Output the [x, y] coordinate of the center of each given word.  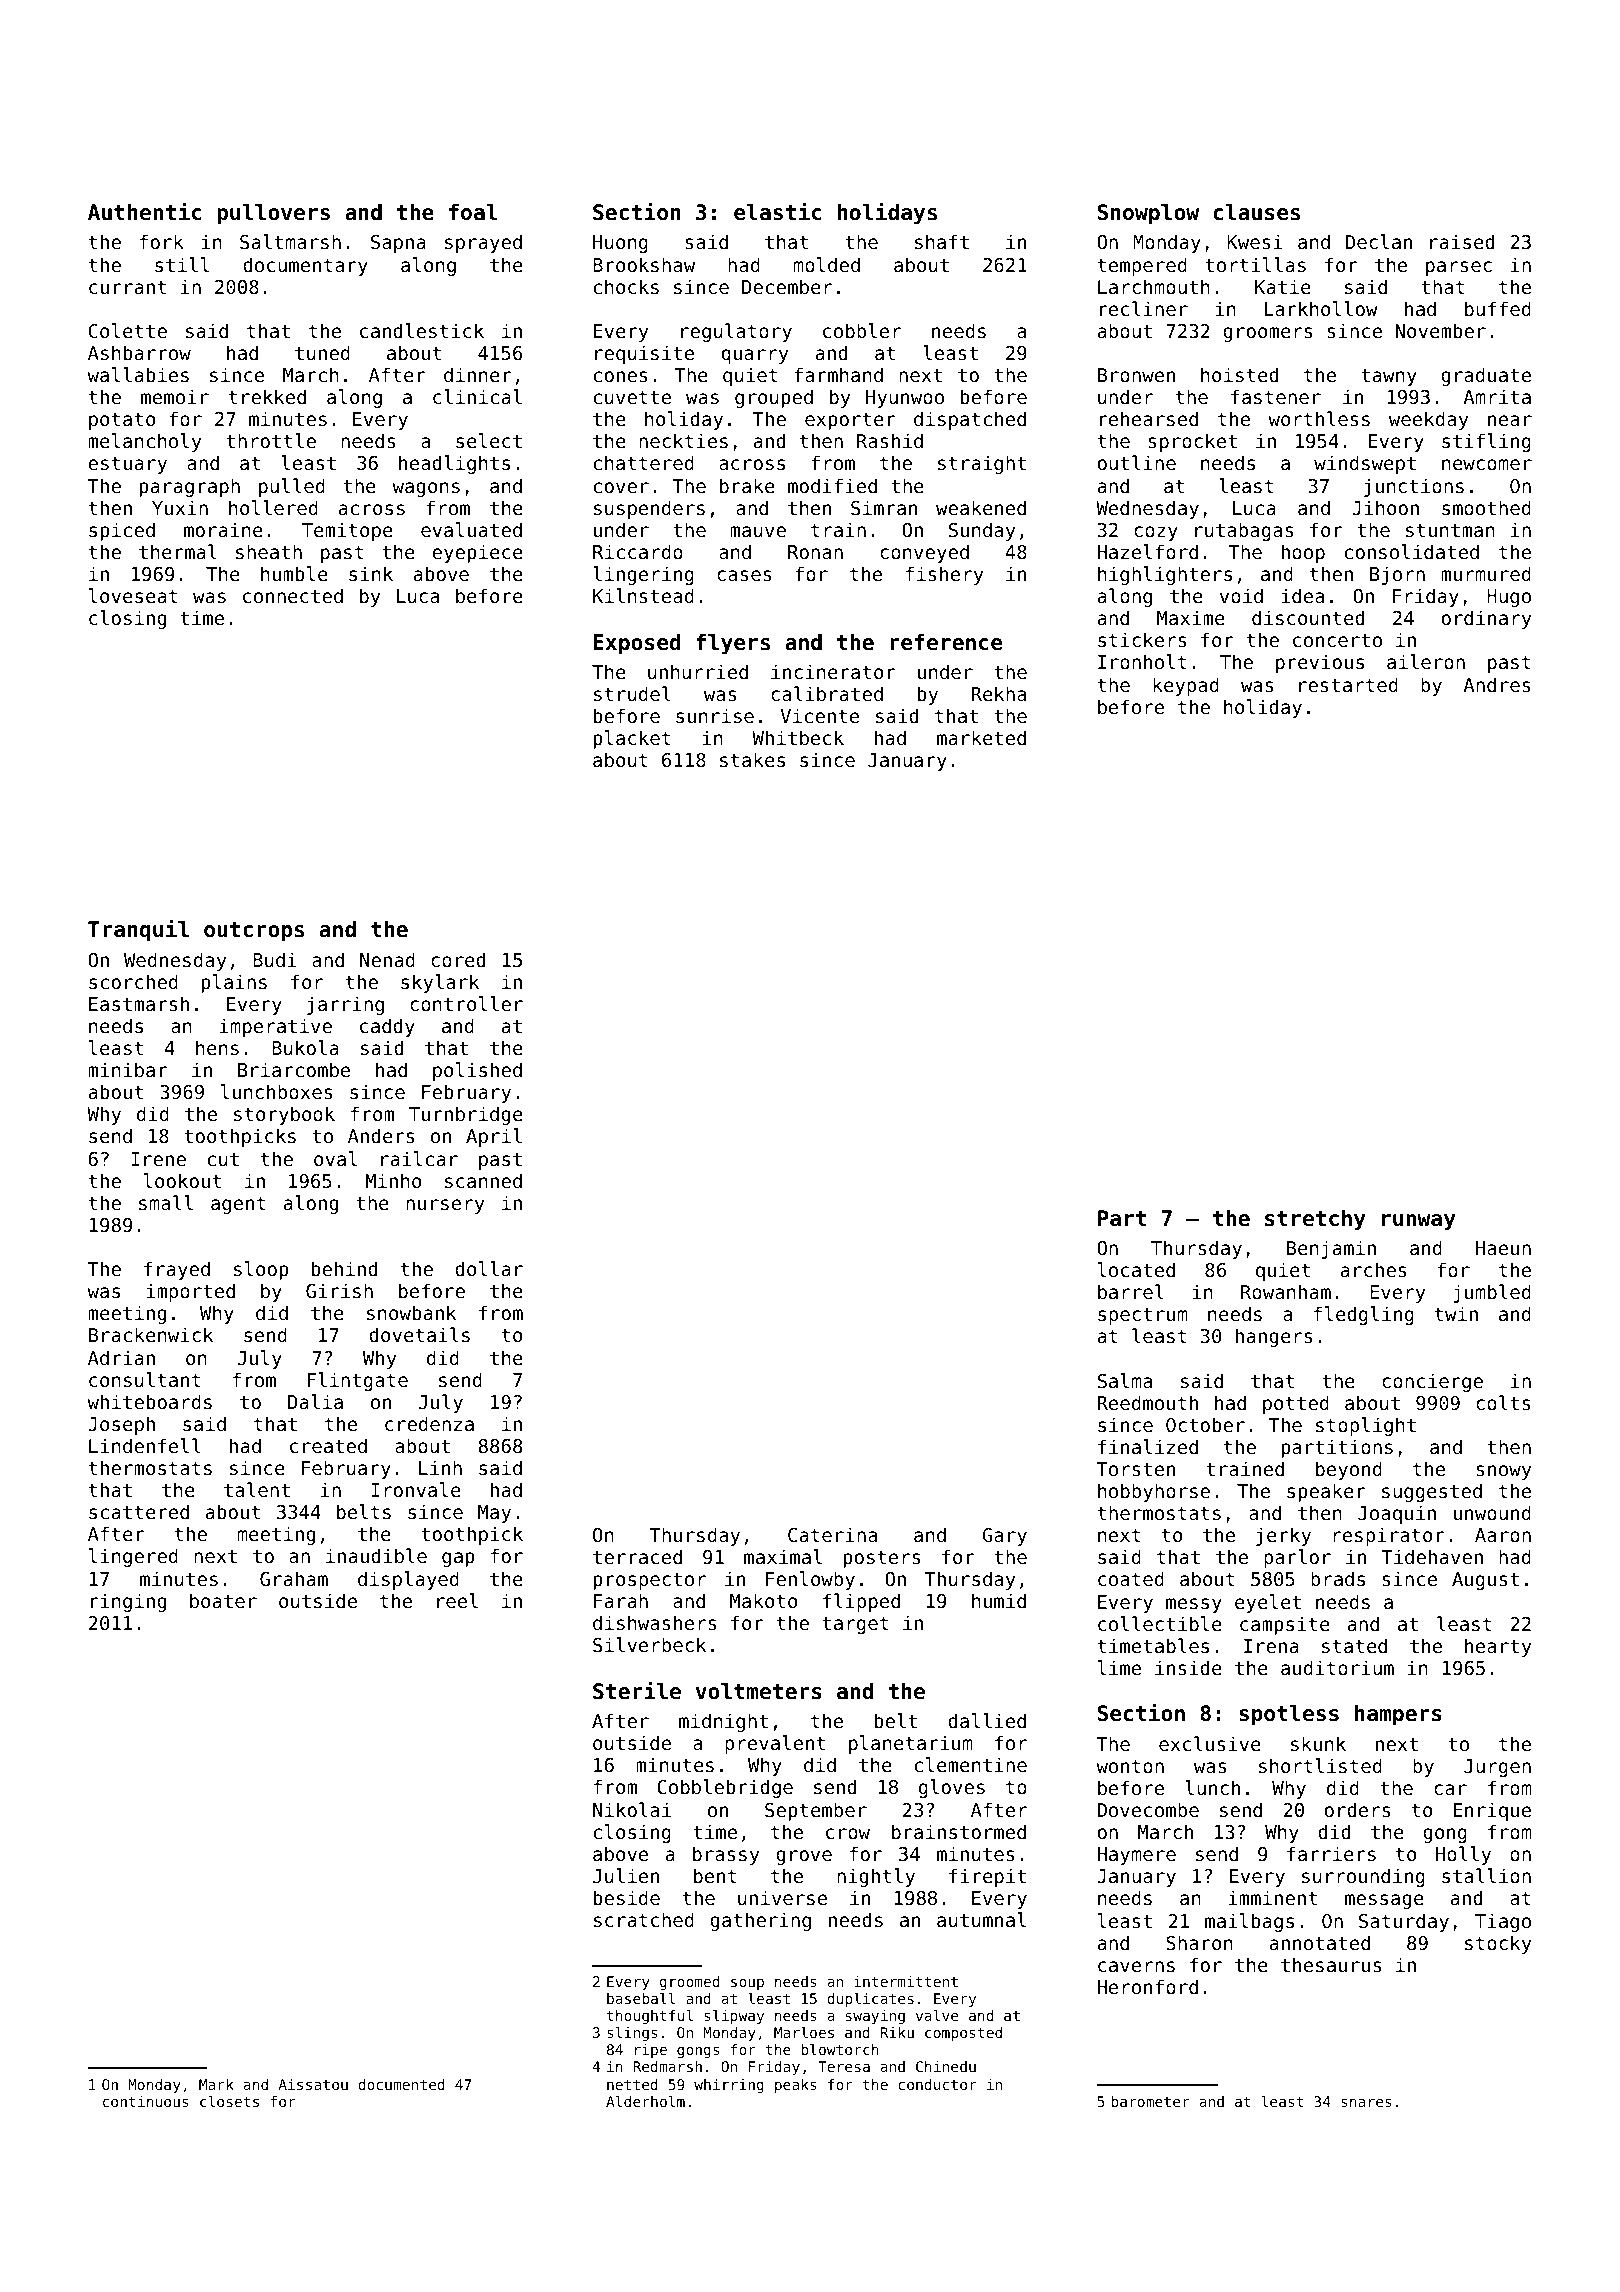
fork [162, 241]
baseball [641, 1998]
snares [1366, 2103]
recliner [1144, 308]
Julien [626, 1875]
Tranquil [138, 930]
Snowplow [1148, 214]
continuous [146, 2101]
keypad [1186, 686]
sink [371, 573]
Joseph [121, 1425]
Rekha [999, 693]
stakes [752, 759]
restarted [1348, 684]
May [494, 1514]
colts [1503, 1402]
